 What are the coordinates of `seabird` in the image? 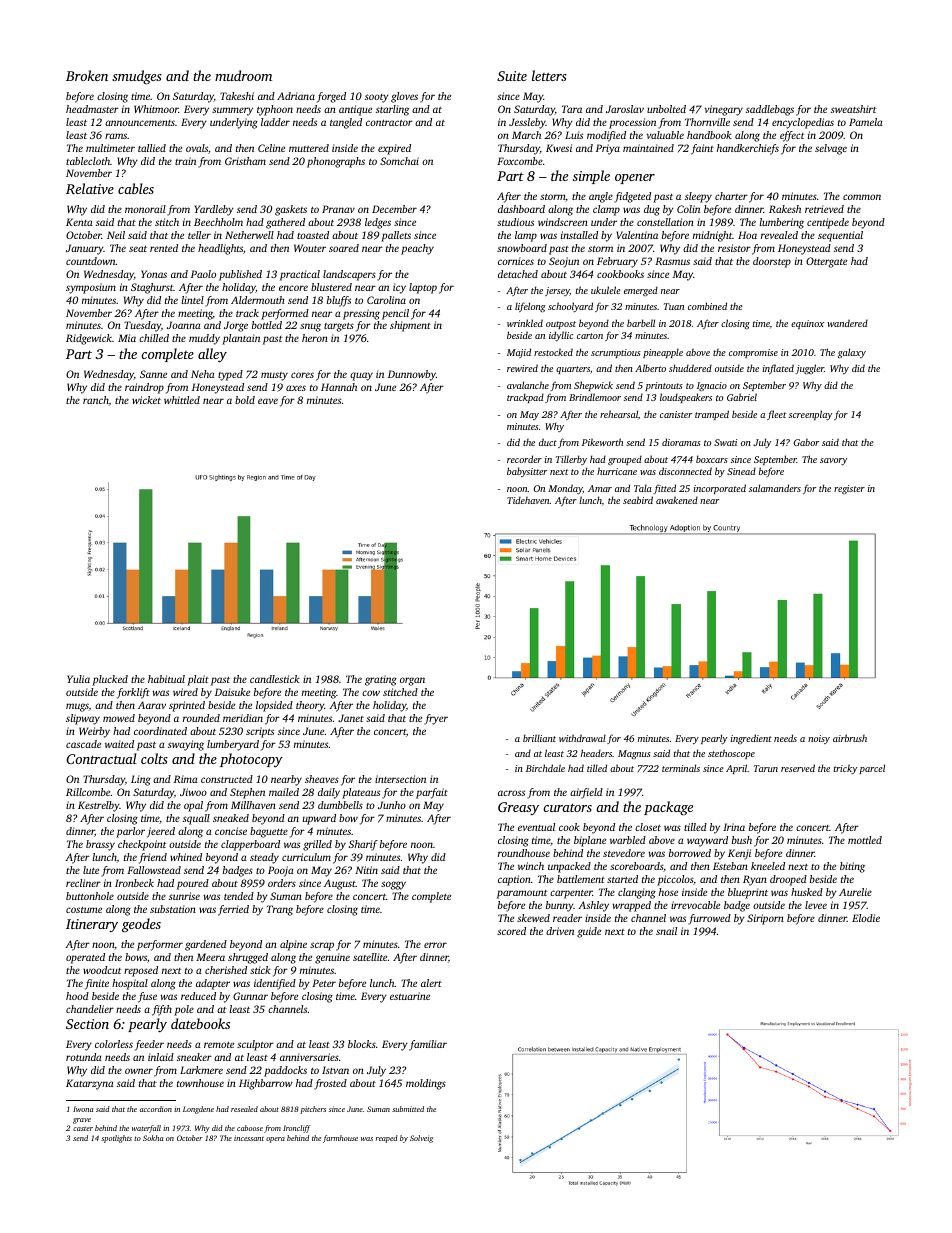 It's located at (638, 500).
